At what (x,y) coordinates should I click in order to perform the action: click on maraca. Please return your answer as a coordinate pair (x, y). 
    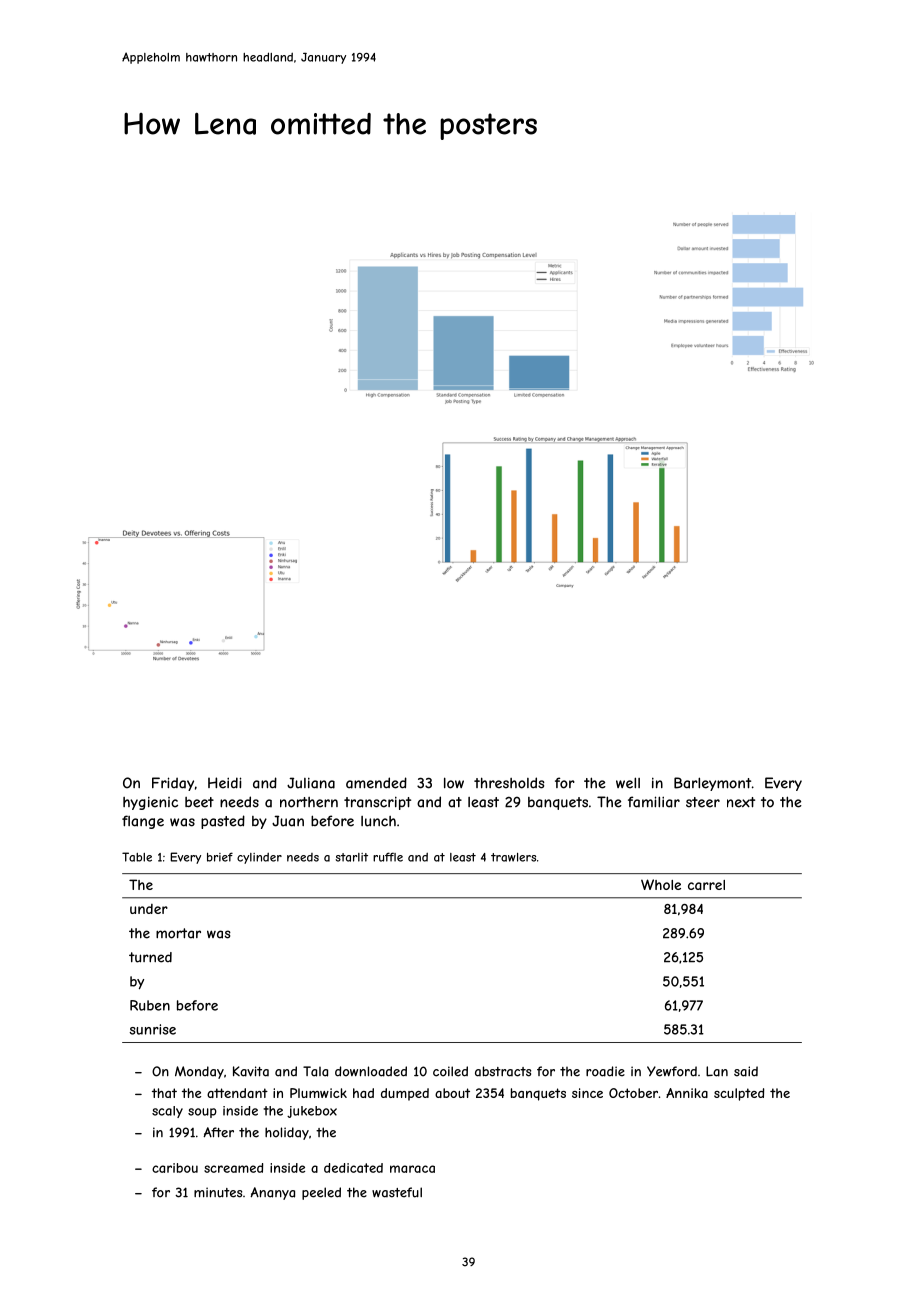
    Looking at the image, I should click on (412, 1169).
